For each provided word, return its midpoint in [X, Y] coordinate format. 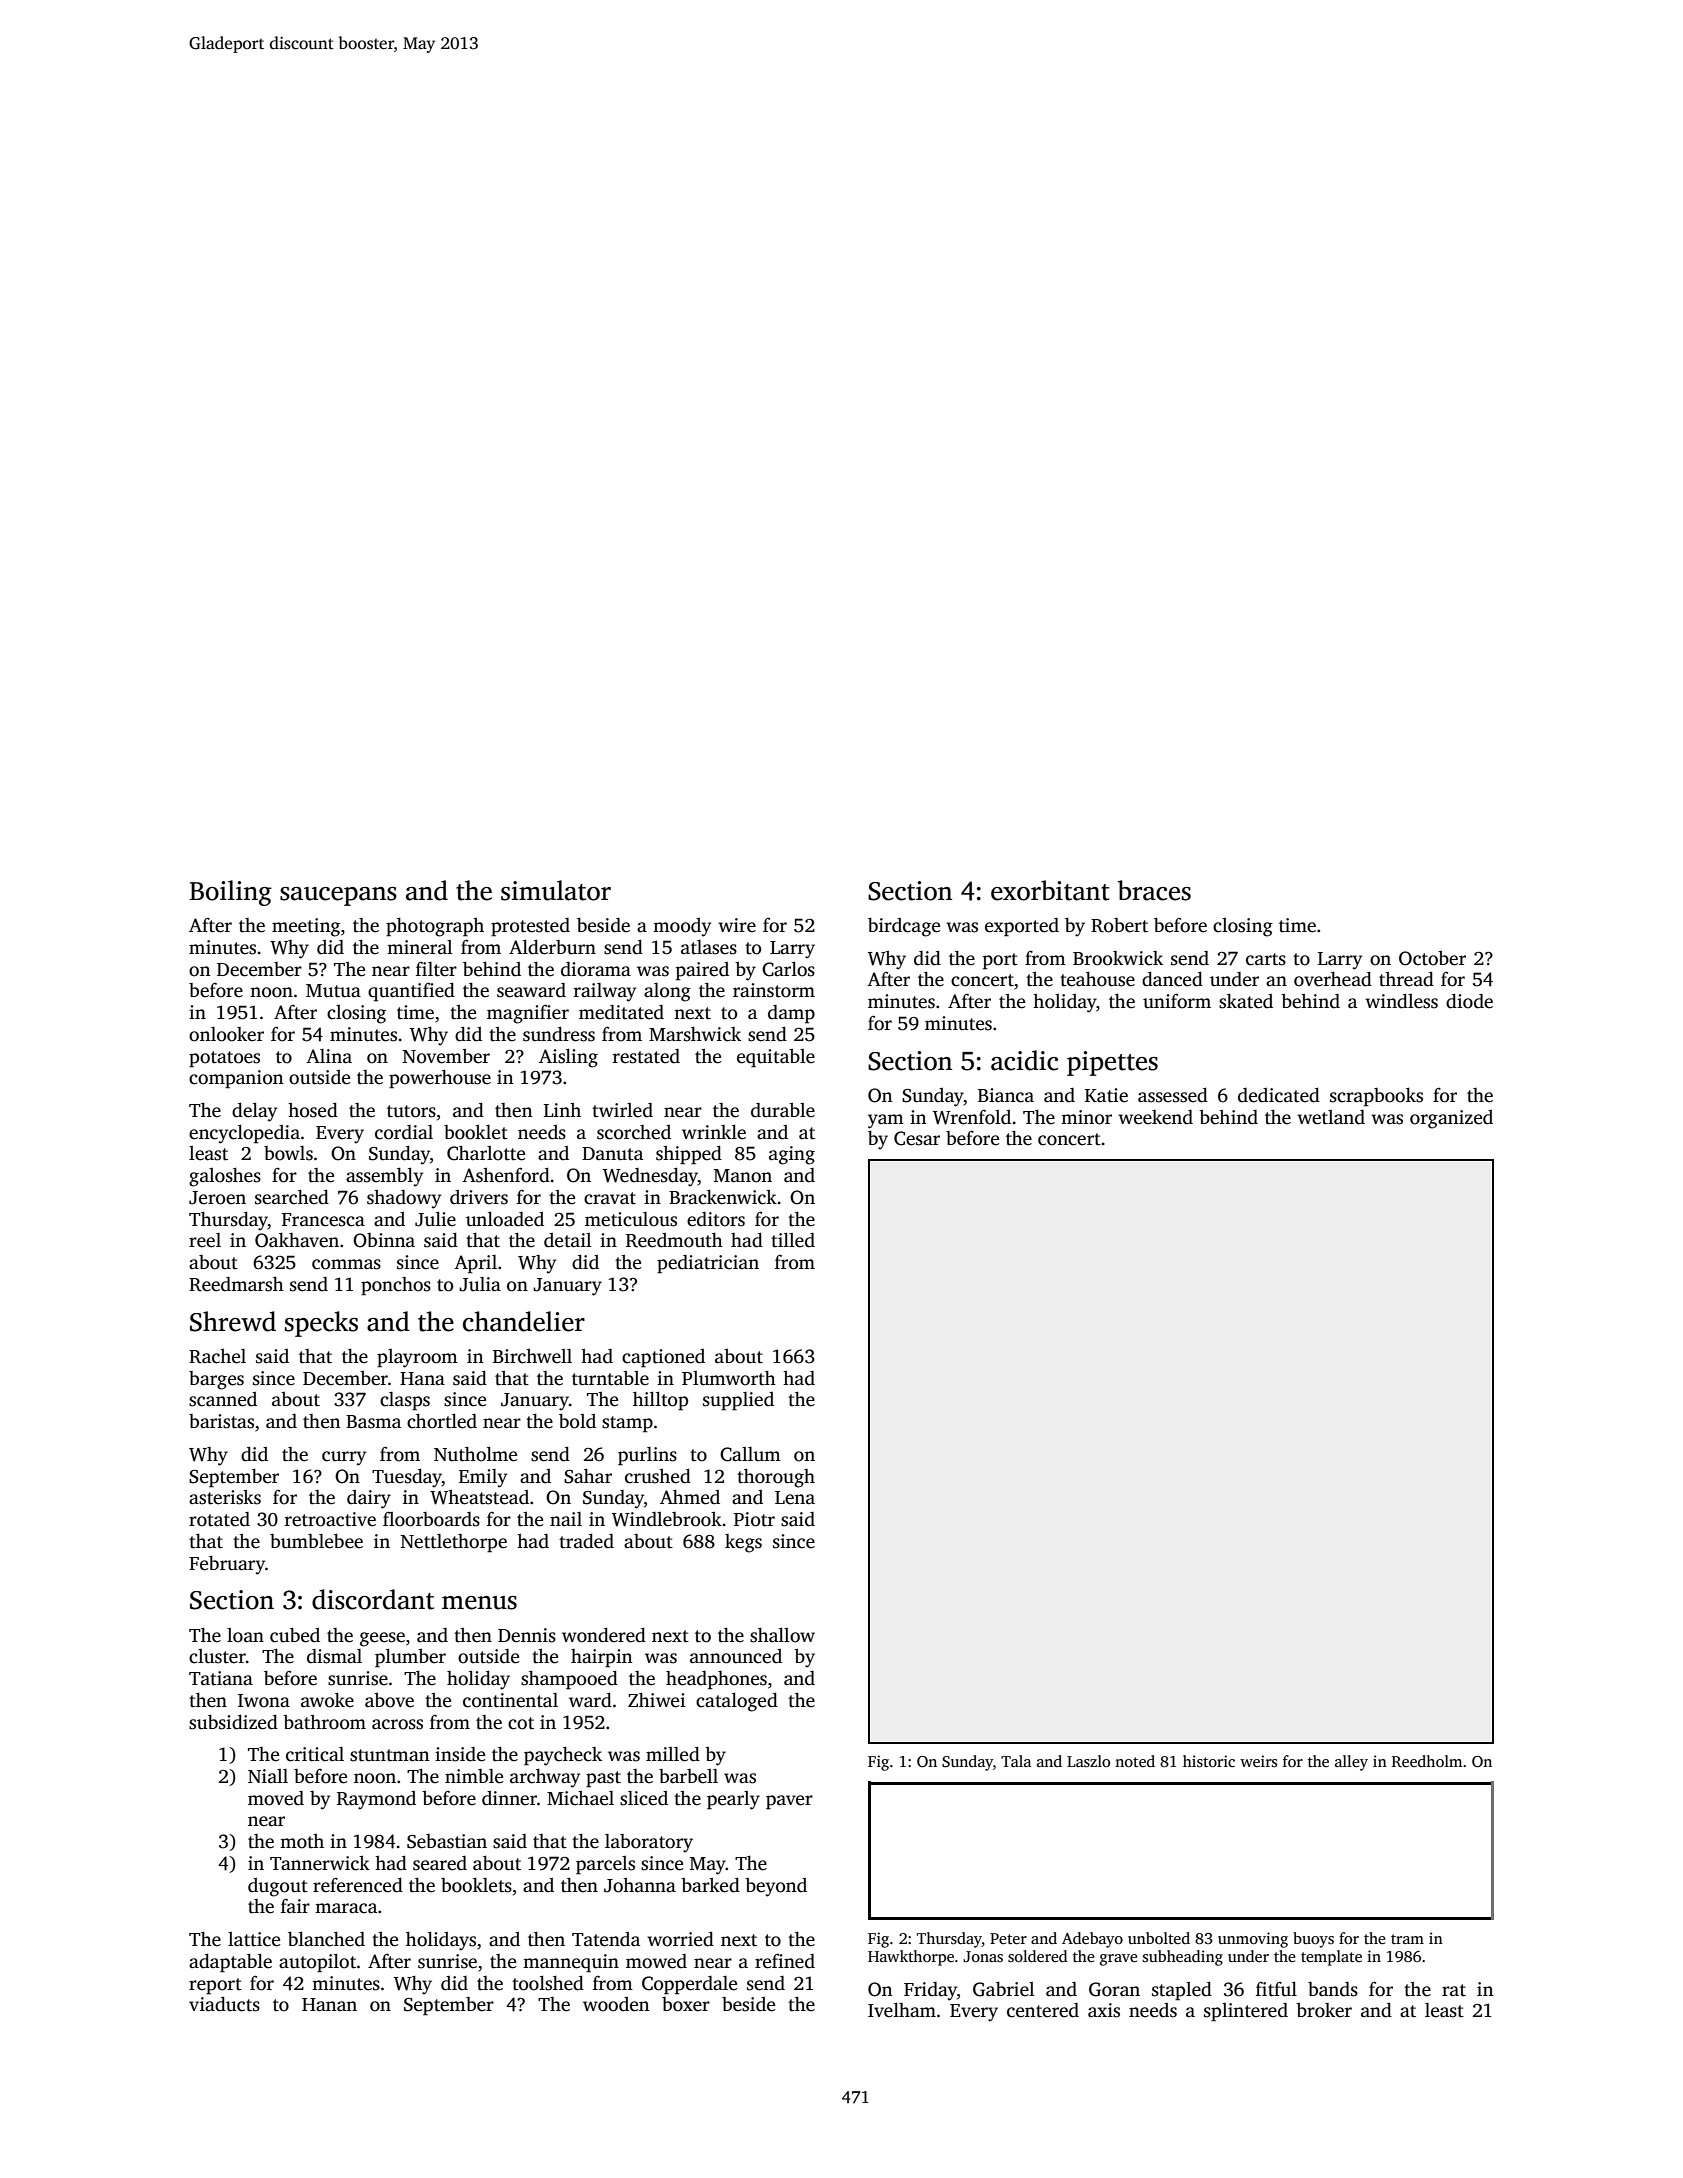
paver [789, 1802]
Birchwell [532, 1356]
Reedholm [1427, 1761]
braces [1154, 890]
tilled [793, 1240]
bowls [288, 1153]
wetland [1331, 1117]
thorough [776, 1478]
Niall [268, 1776]
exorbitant [1050, 890]
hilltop [660, 1401]
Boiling [230, 893]
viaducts [224, 2004]
